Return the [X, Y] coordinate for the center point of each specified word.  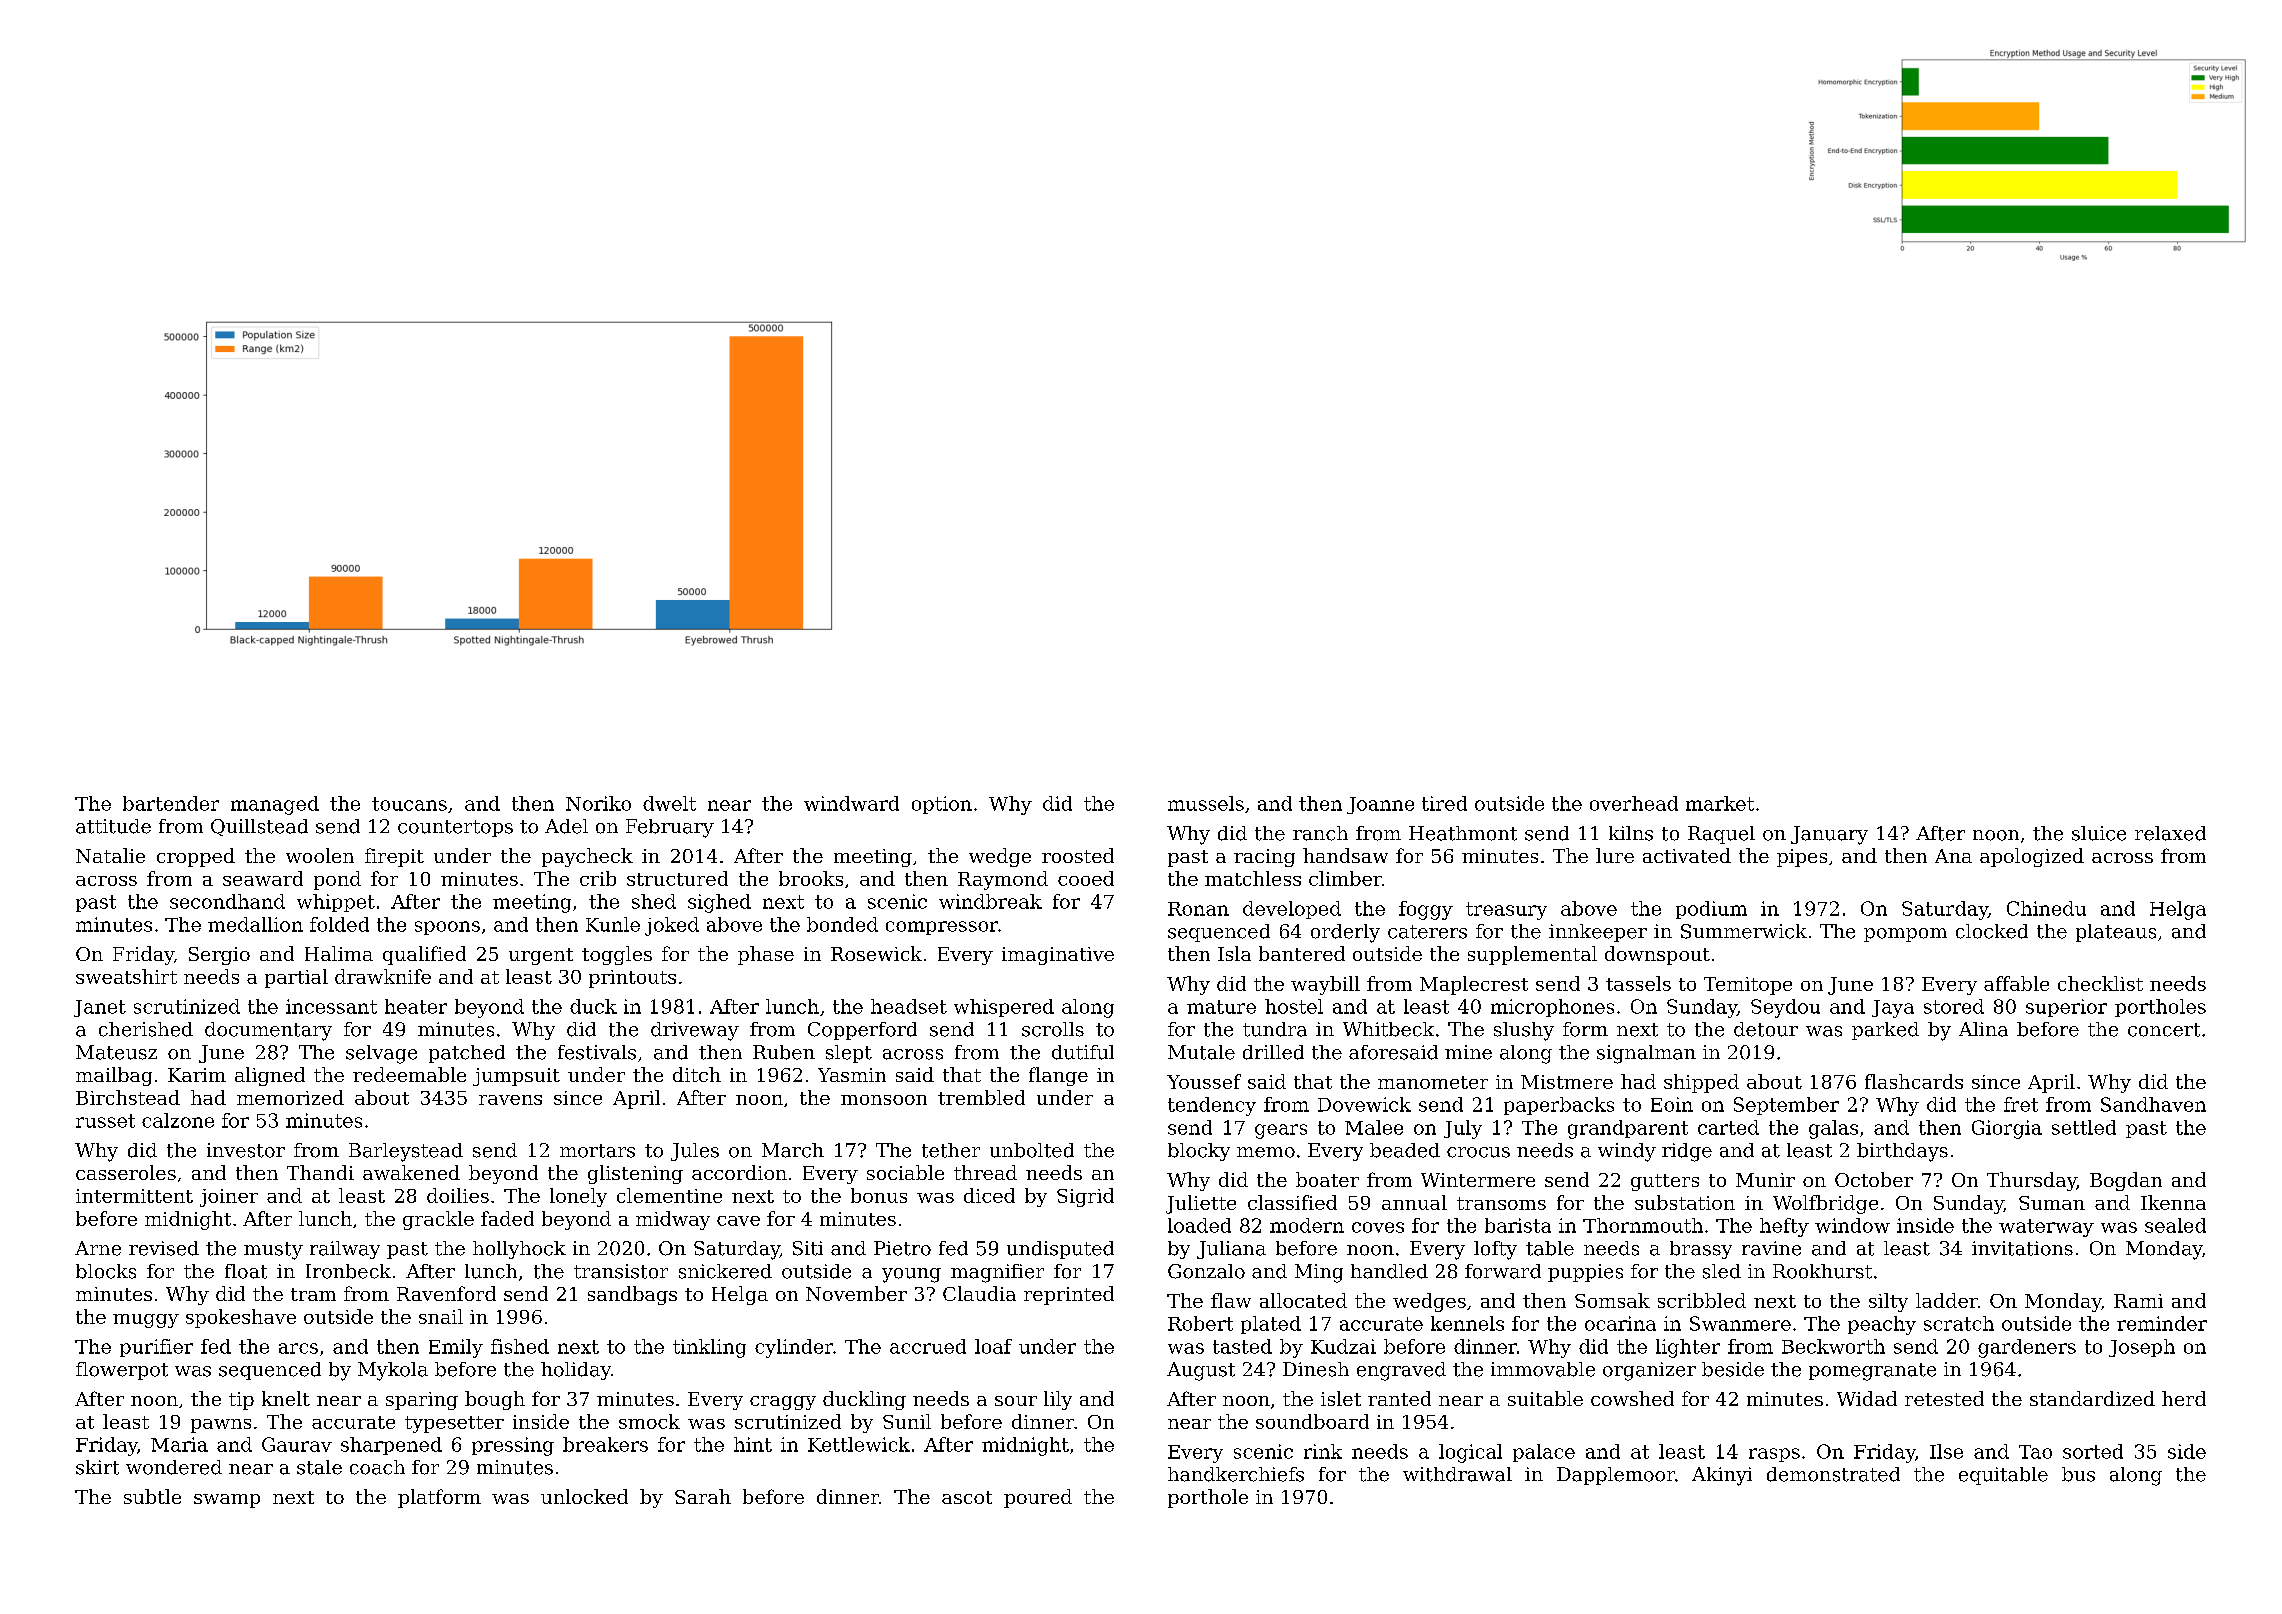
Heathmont [1463, 833]
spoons [447, 928]
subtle [152, 1496]
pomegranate [1872, 1372]
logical [1470, 1453]
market [1720, 803]
